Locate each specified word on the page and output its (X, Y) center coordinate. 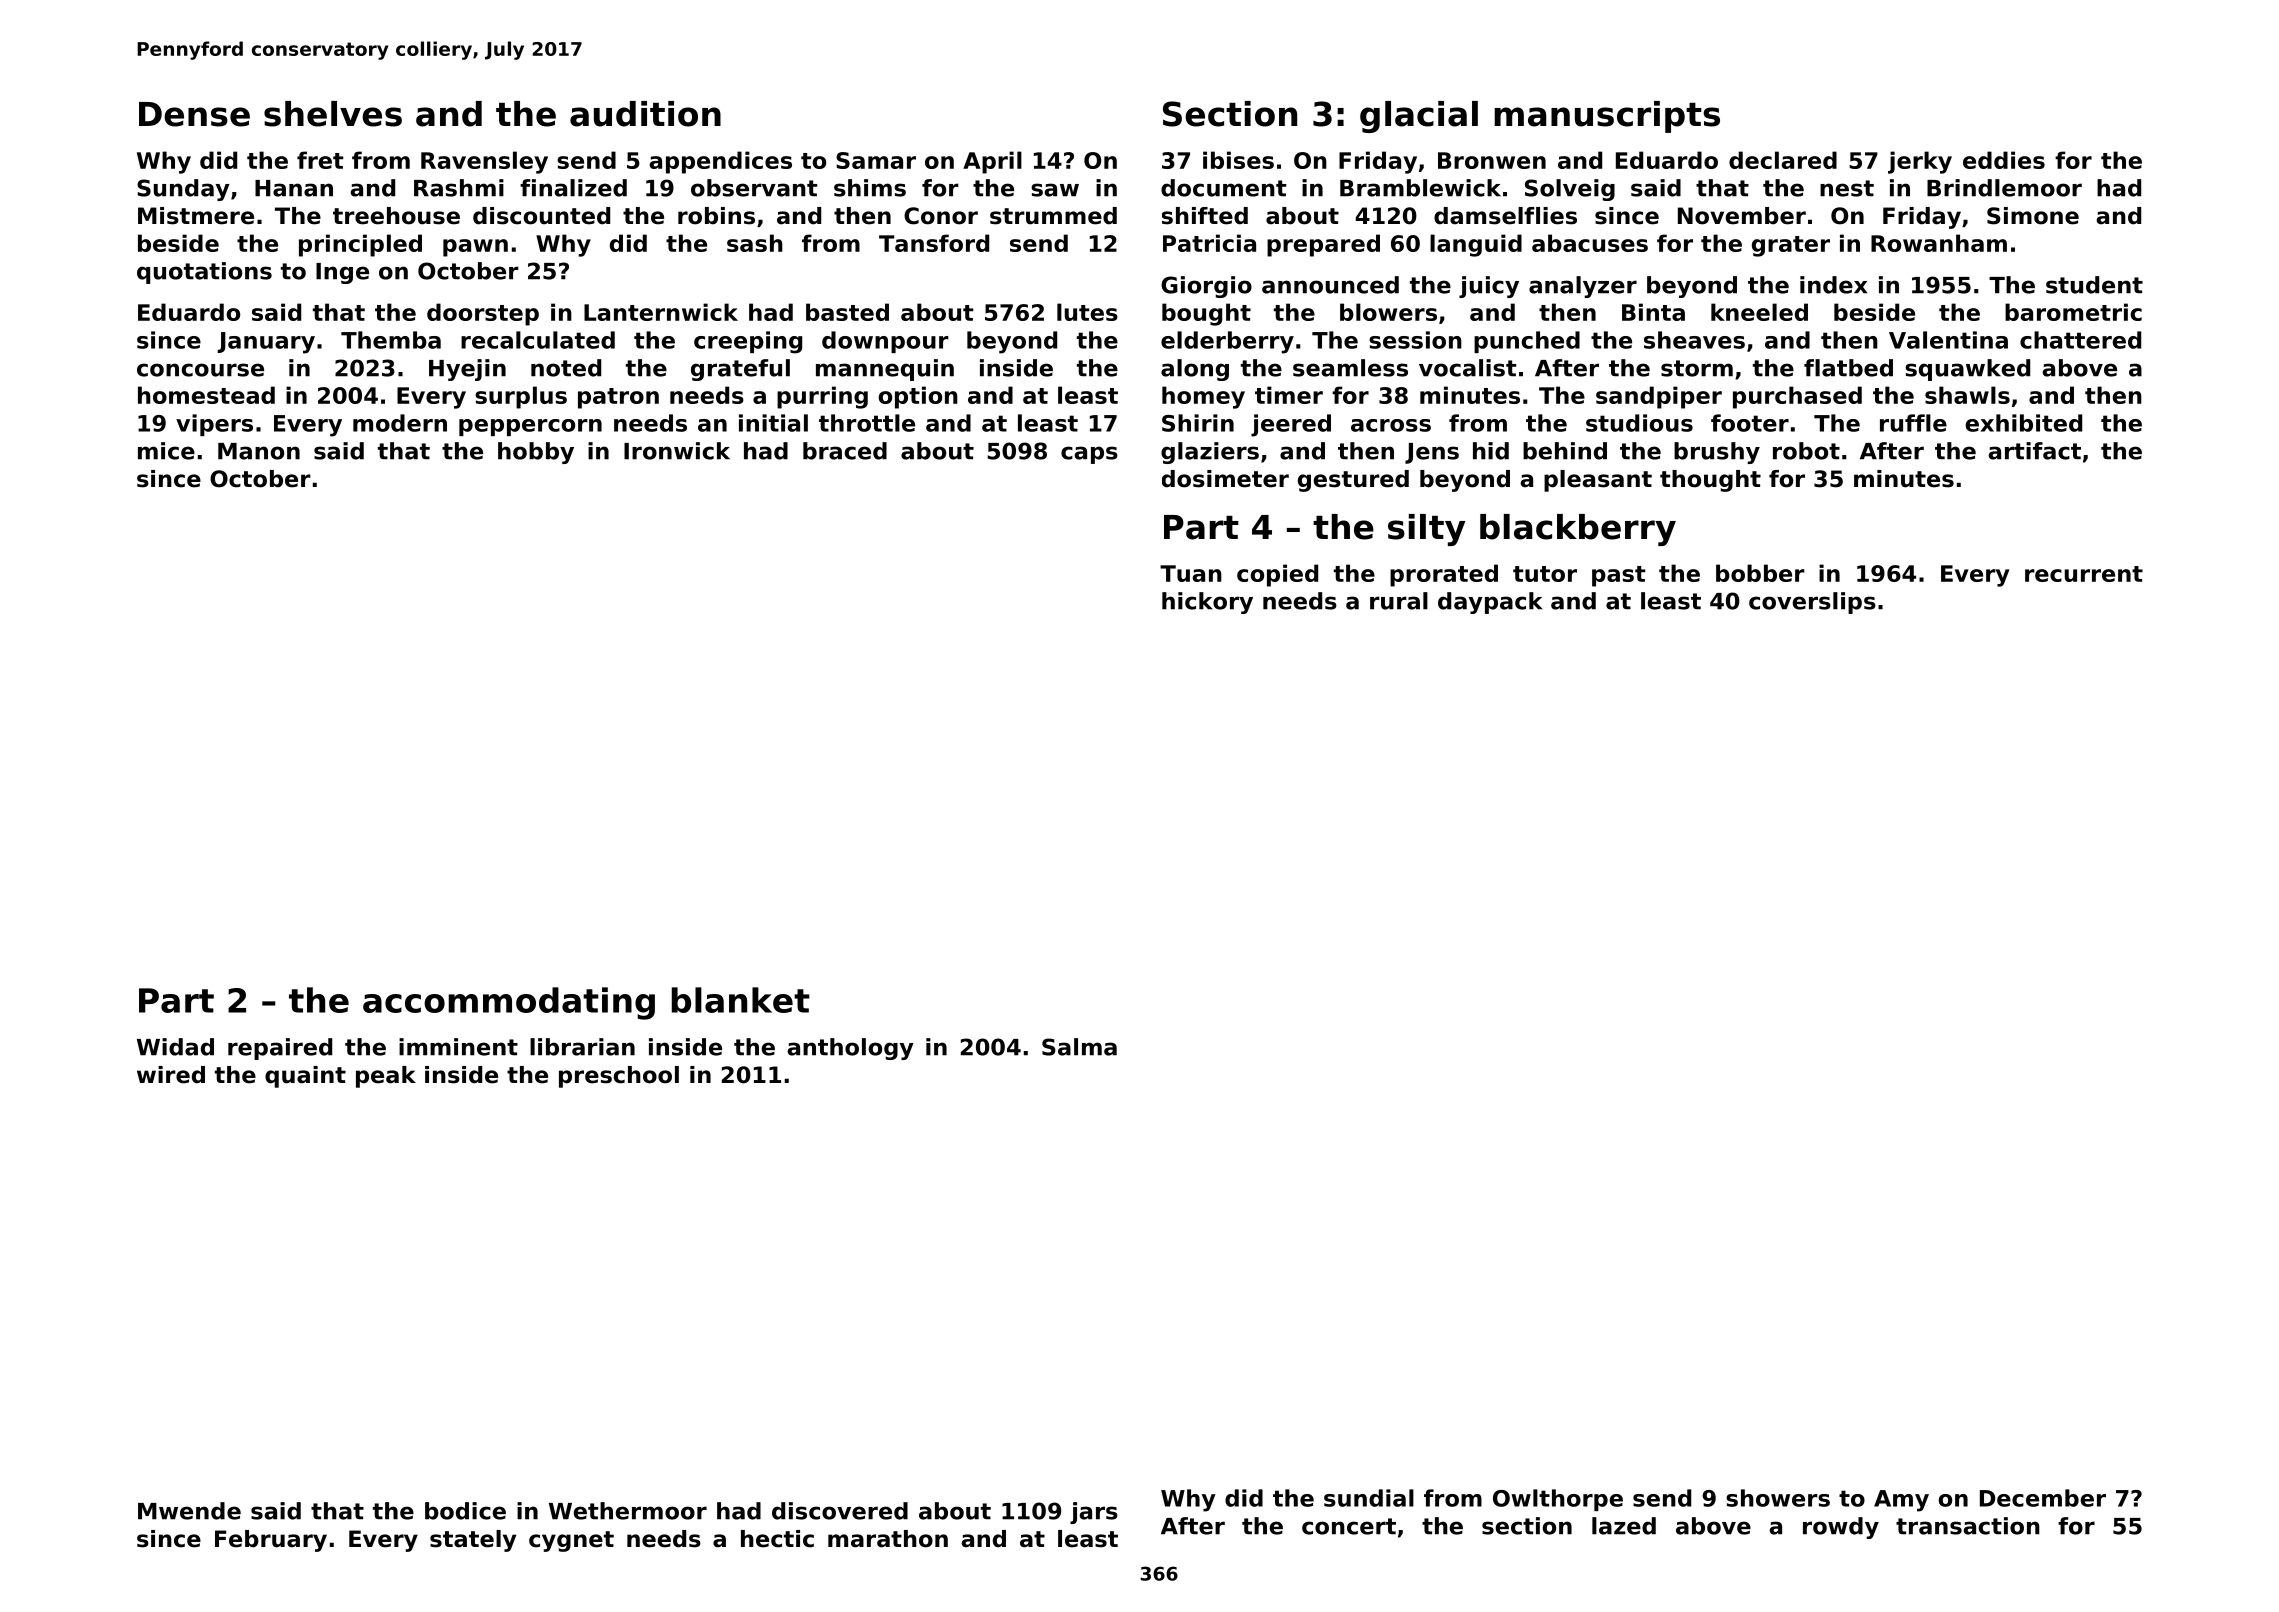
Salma (1079, 1047)
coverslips (1812, 603)
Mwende (189, 1511)
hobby (536, 453)
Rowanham (1939, 243)
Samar (876, 160)
